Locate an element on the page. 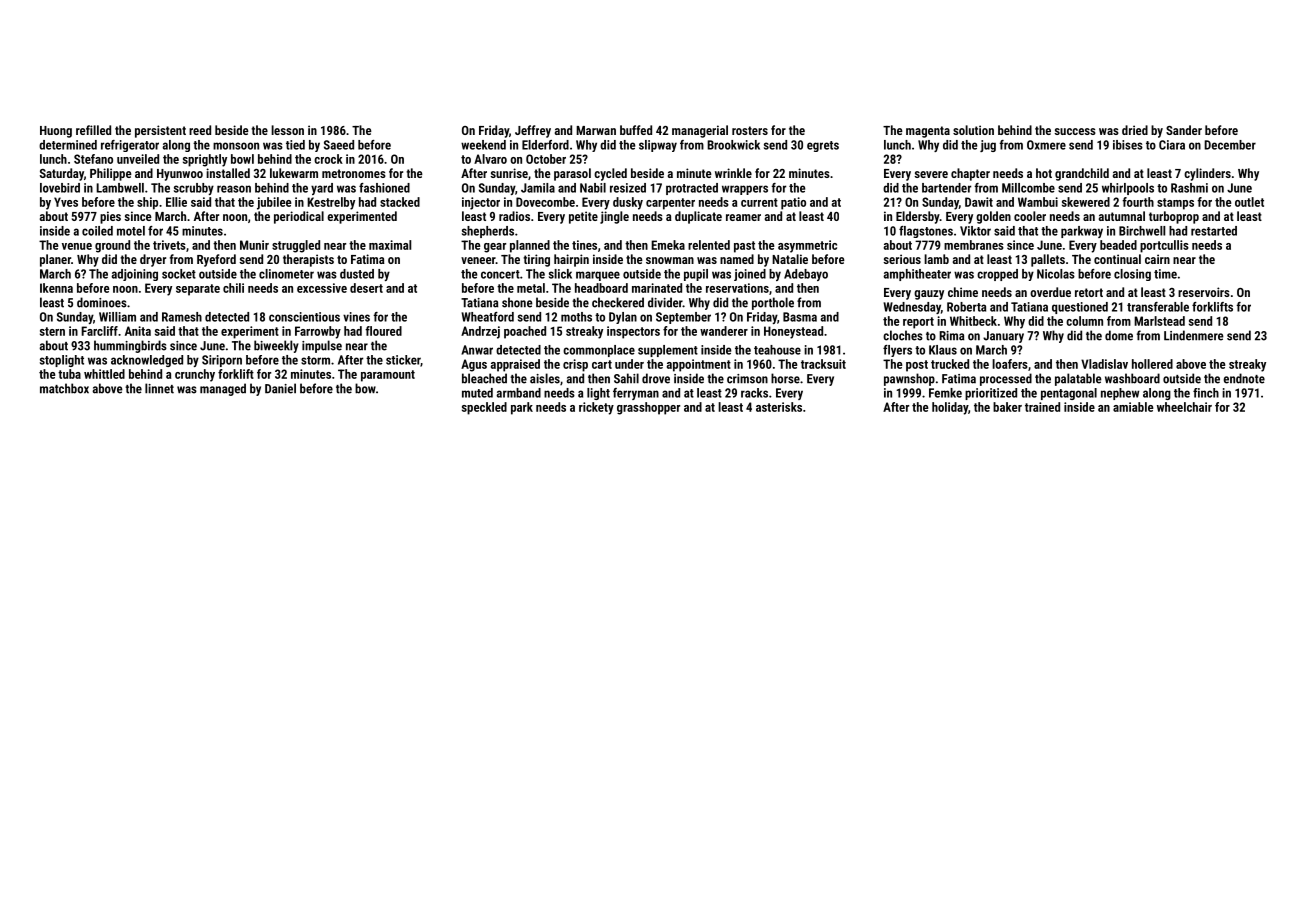 This image has width=1308, height=924. hummingbirds is located at coordinates (130, 346).
